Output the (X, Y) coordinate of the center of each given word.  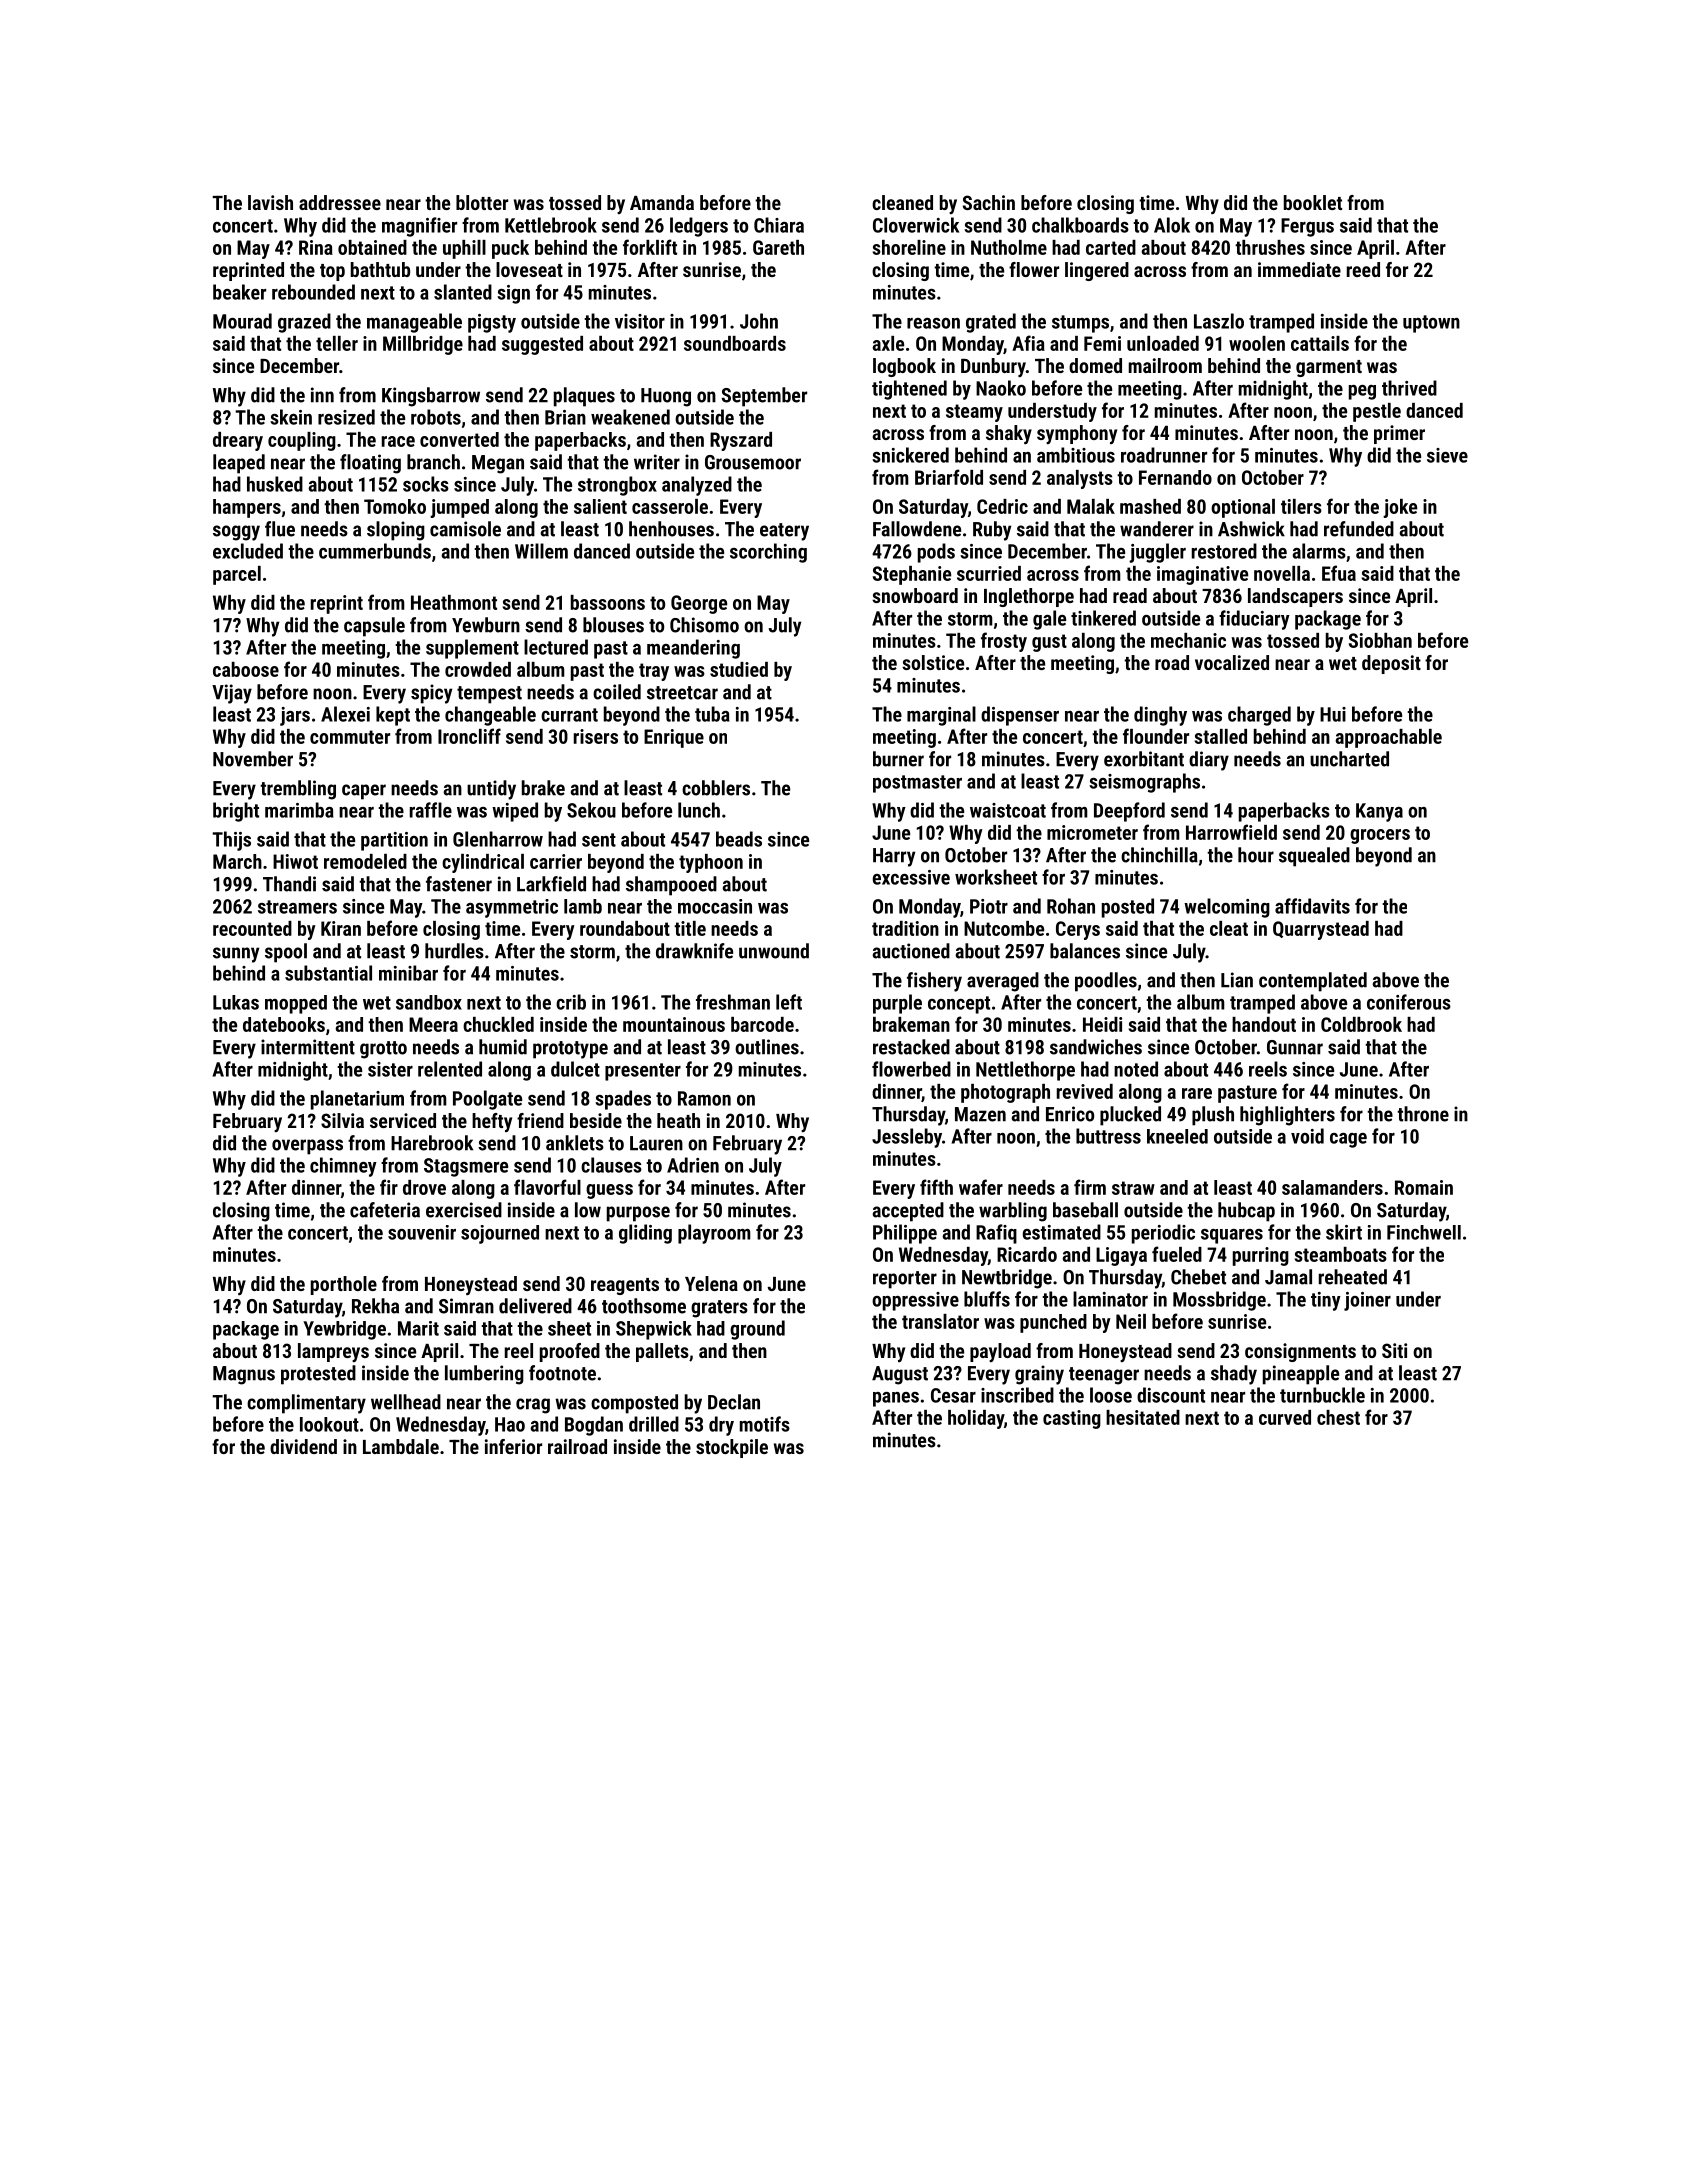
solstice (933, 662)
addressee (340, 202)
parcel (237, 575)
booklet (1313, 202)
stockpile (732, 1448)
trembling (298, 790)
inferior (513, 1446)
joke (1400, 508)
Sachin (989, 202)
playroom (714, 1234)
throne (1423, 1114)
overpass (307, 1147)
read (1130, 595)
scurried (989, 573)
